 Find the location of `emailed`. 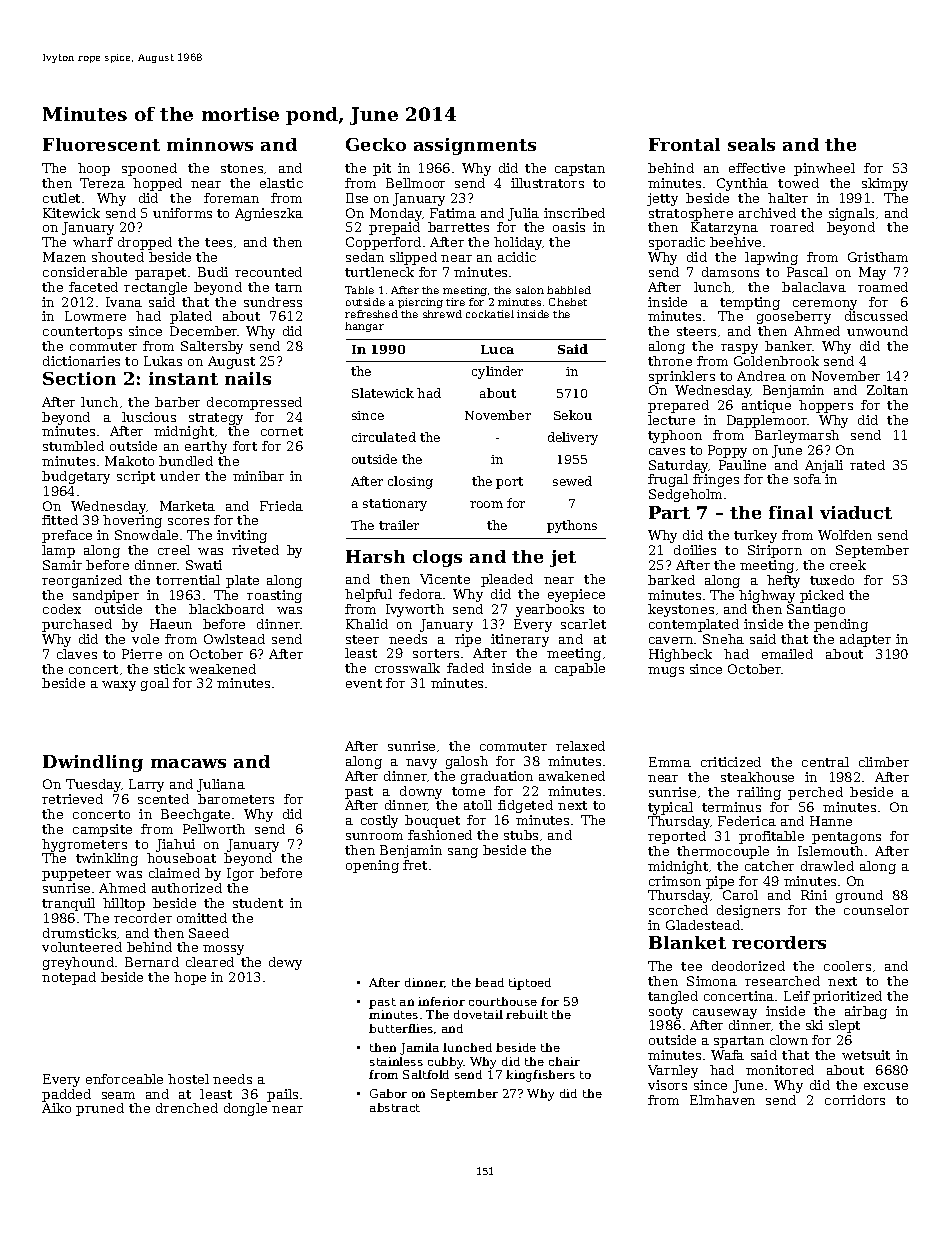

emailed is located at coordinates (787, 654).
